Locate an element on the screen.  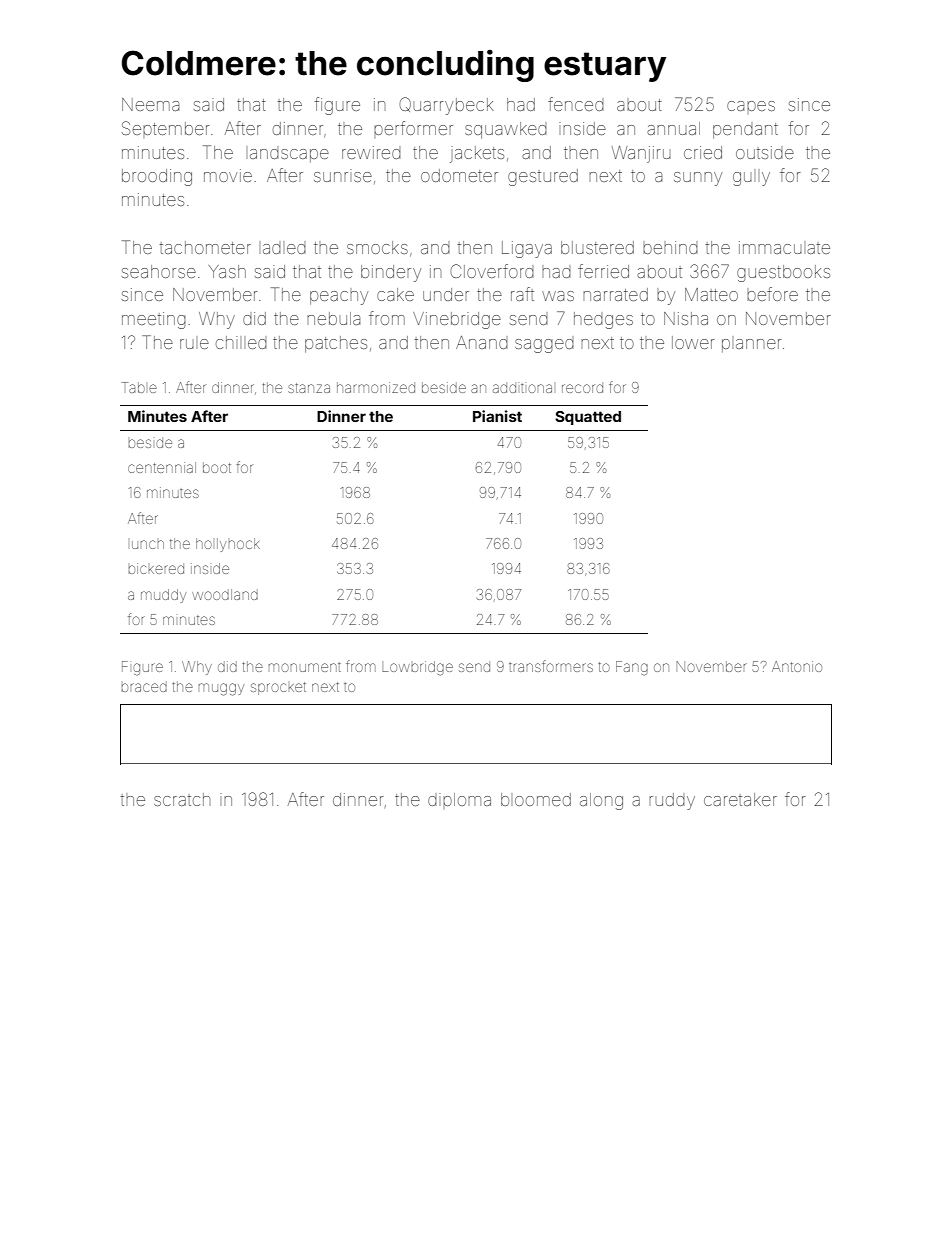
Pianist is located at coordinates (497, 416).
